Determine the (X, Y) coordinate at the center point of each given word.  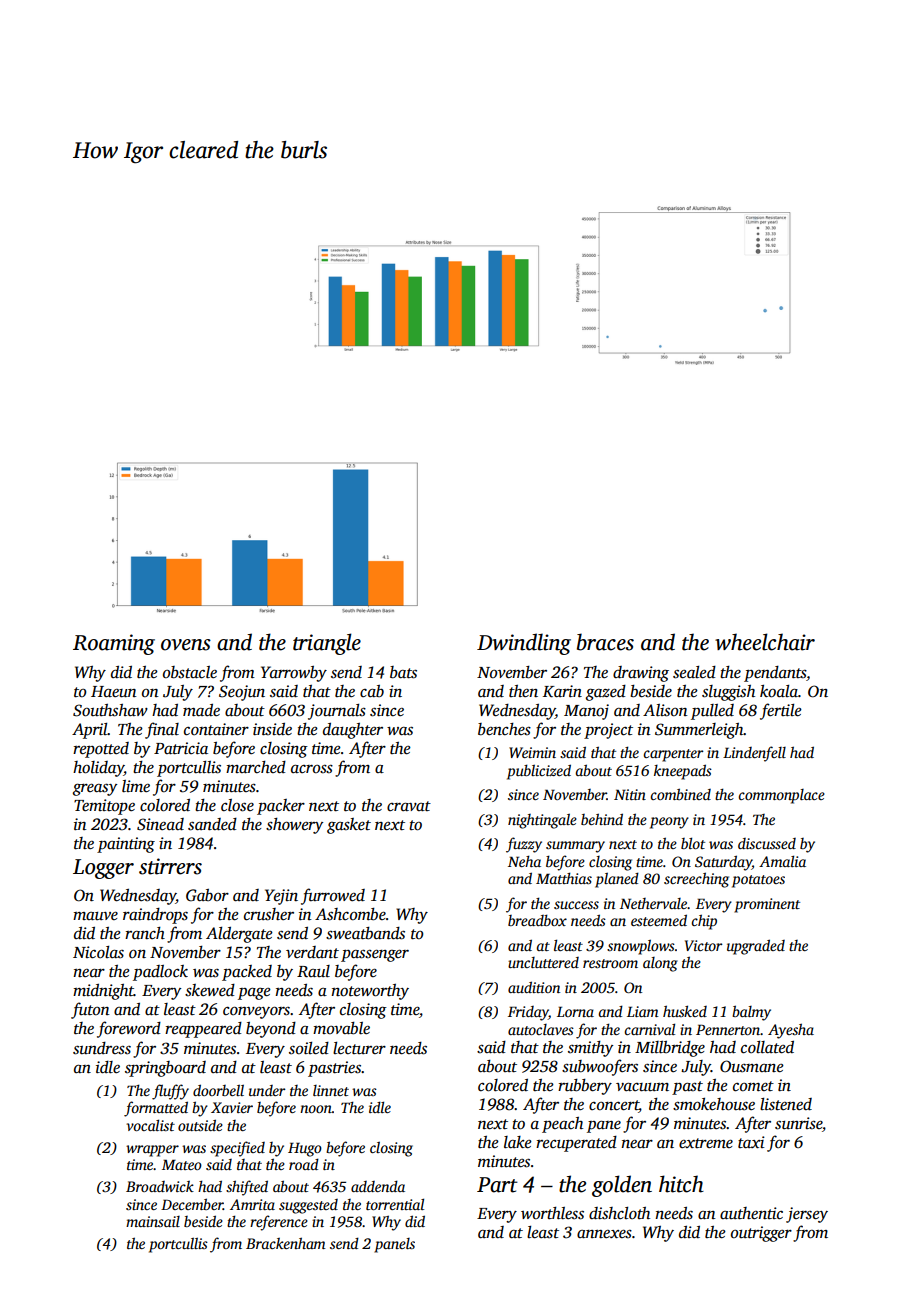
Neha (524, 861)
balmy (751, 1013)
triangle (327, 644)
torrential (395, 1204)
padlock (160, 973)
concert (614, 1106)
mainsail (153, 1221)
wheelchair (765, 642)
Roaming (114, 644)
